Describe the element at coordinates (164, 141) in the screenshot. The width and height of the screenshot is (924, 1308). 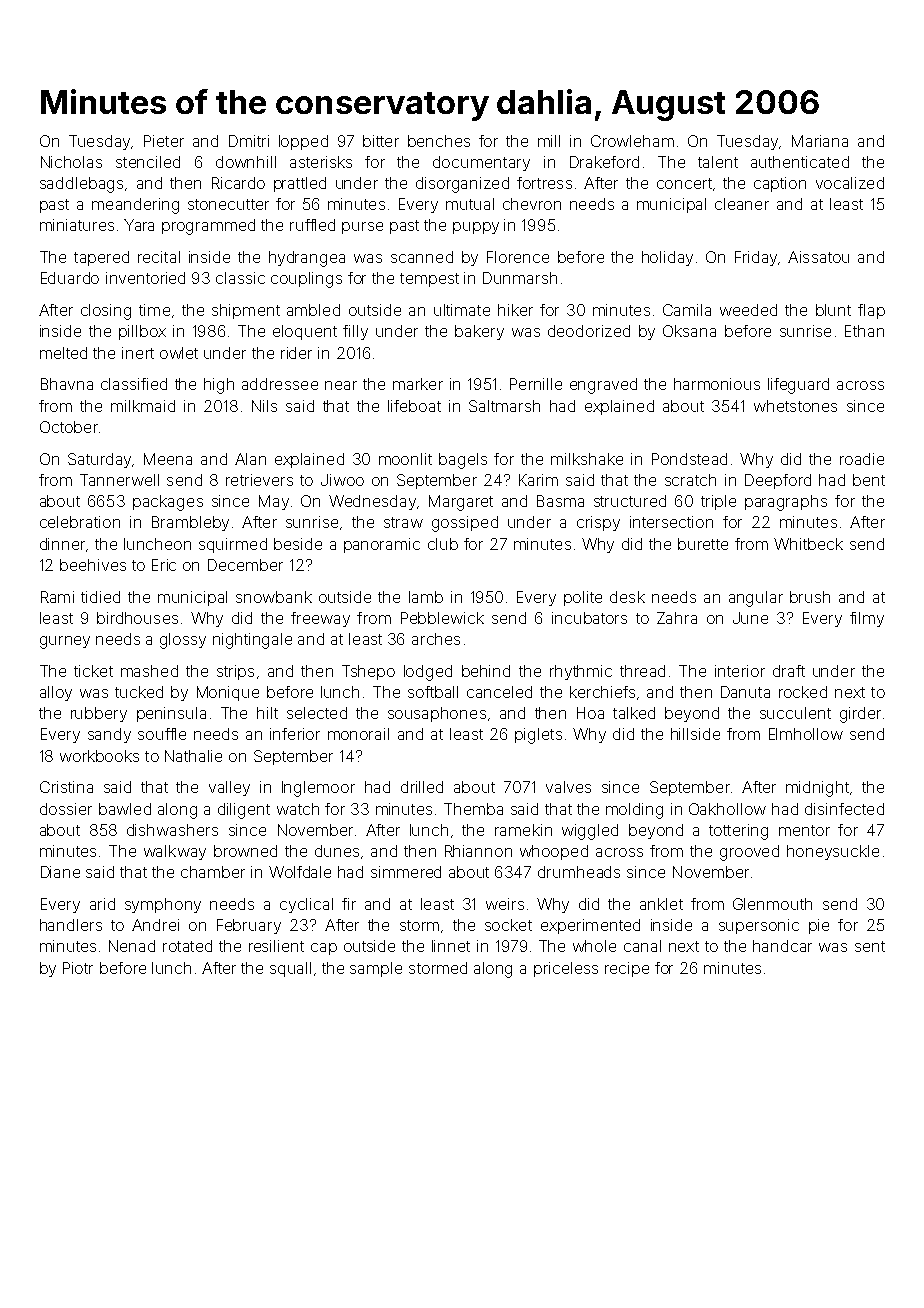
I see `Pieter` at that location.
